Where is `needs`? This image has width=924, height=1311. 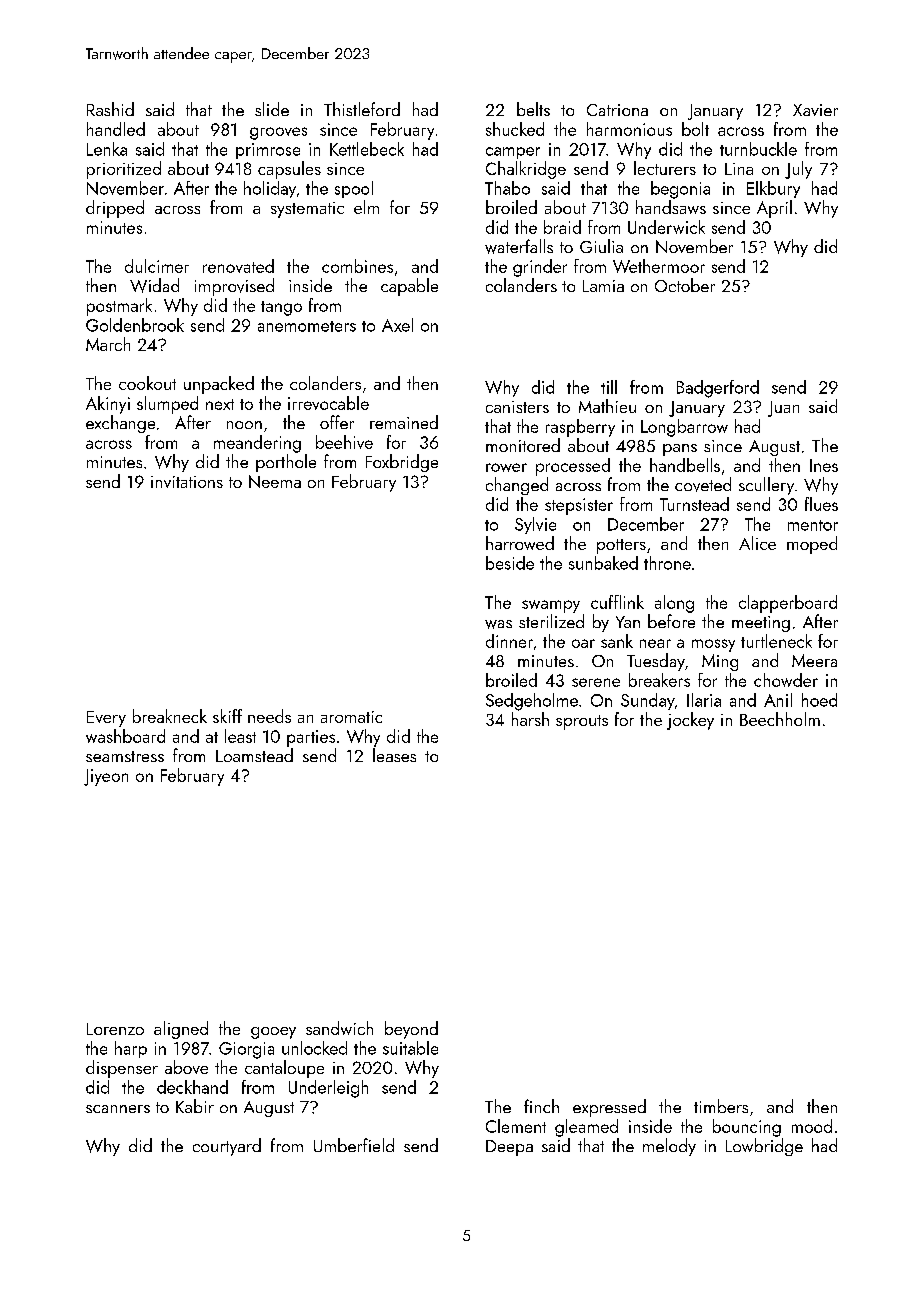
needs is located at coordinates (269, 716).
